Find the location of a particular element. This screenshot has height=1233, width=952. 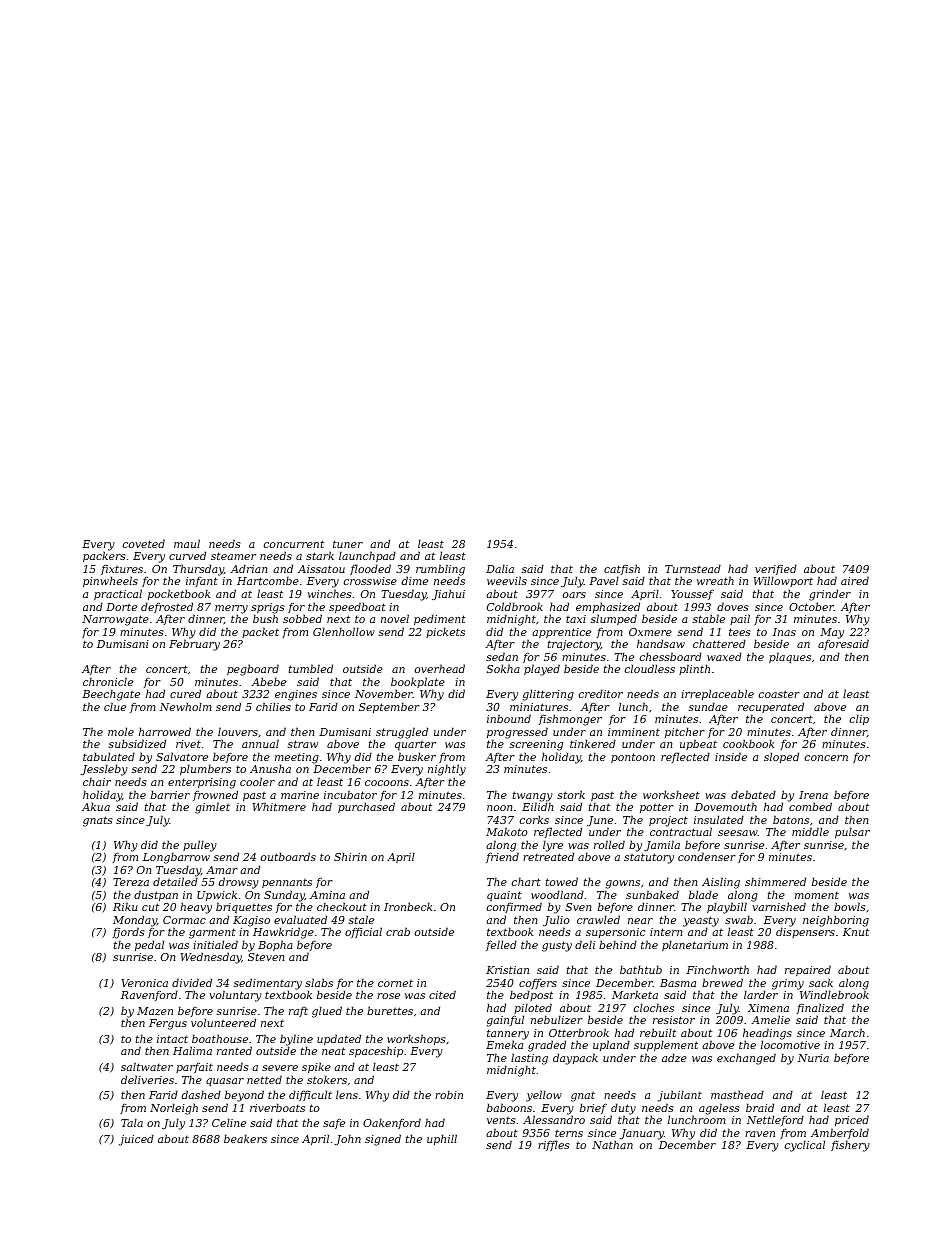

tinkered is located at coordinates (593, 743).
